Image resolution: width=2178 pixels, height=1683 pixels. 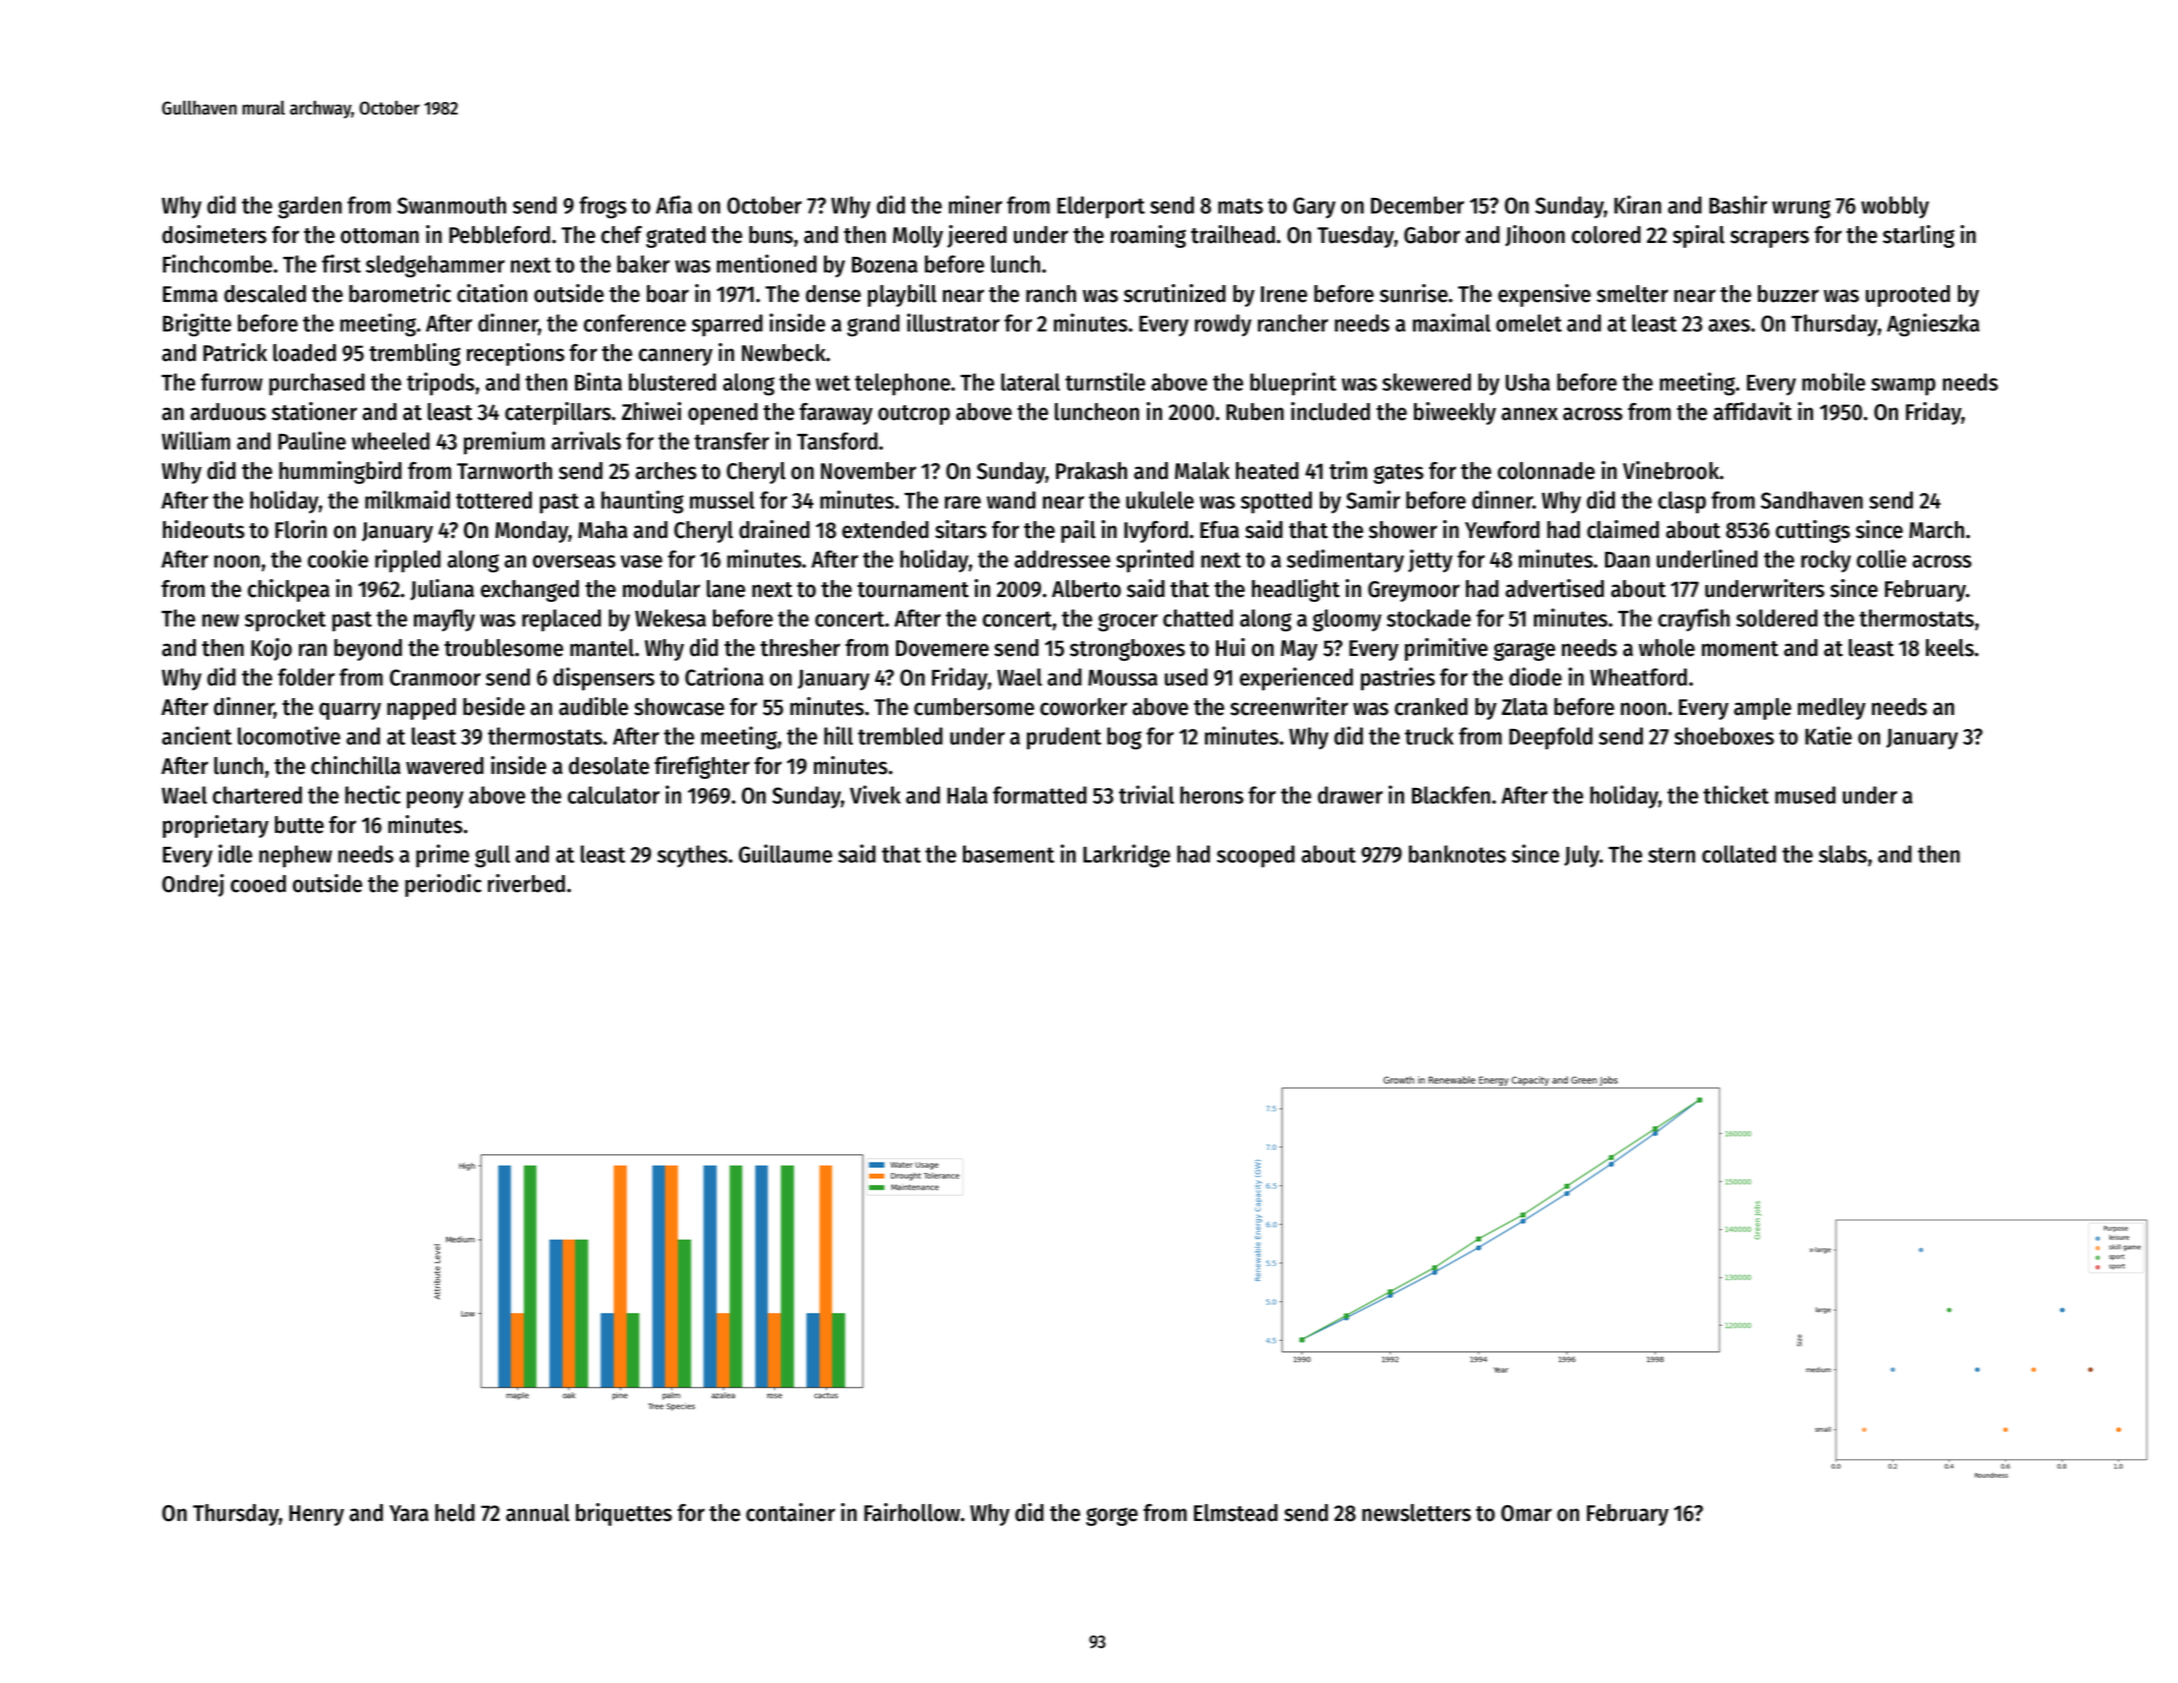 I want to click on garden, so click(x=310, y=207).
